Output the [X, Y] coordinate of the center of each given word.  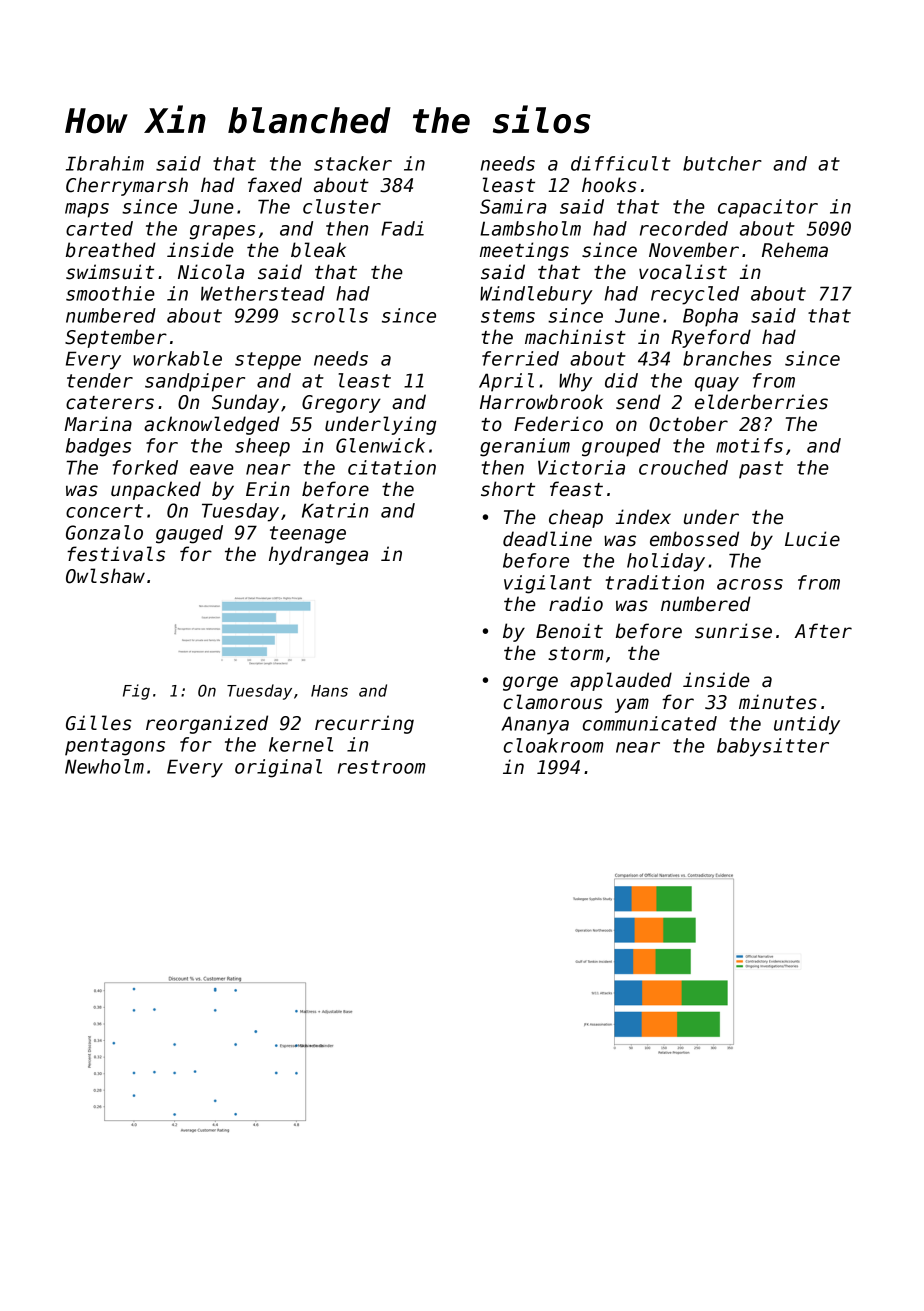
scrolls [329, 315]
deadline [547, 539]
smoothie [110, 293]
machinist [575, 337]
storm [576, 654]
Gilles [99, 723]
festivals [116, 554]
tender [100, 380]
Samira [513, 206]
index [643, 517]
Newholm [104, 766]
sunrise [733, 631]
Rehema [795, 250]
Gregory [341, 404]
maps [87, 210]
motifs [749, 445]
